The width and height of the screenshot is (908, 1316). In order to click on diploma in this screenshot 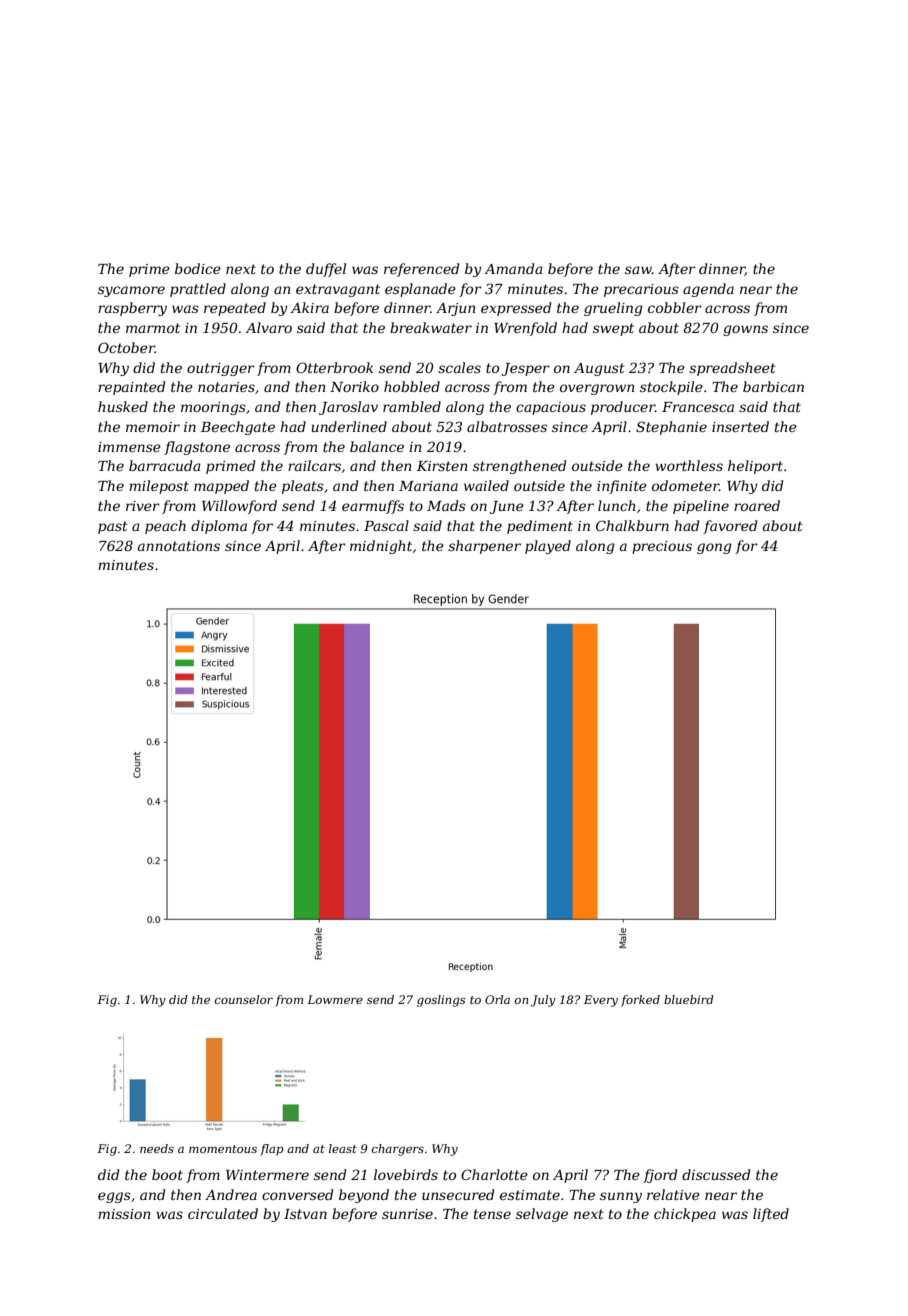, I will do `click(219, 527)`.
